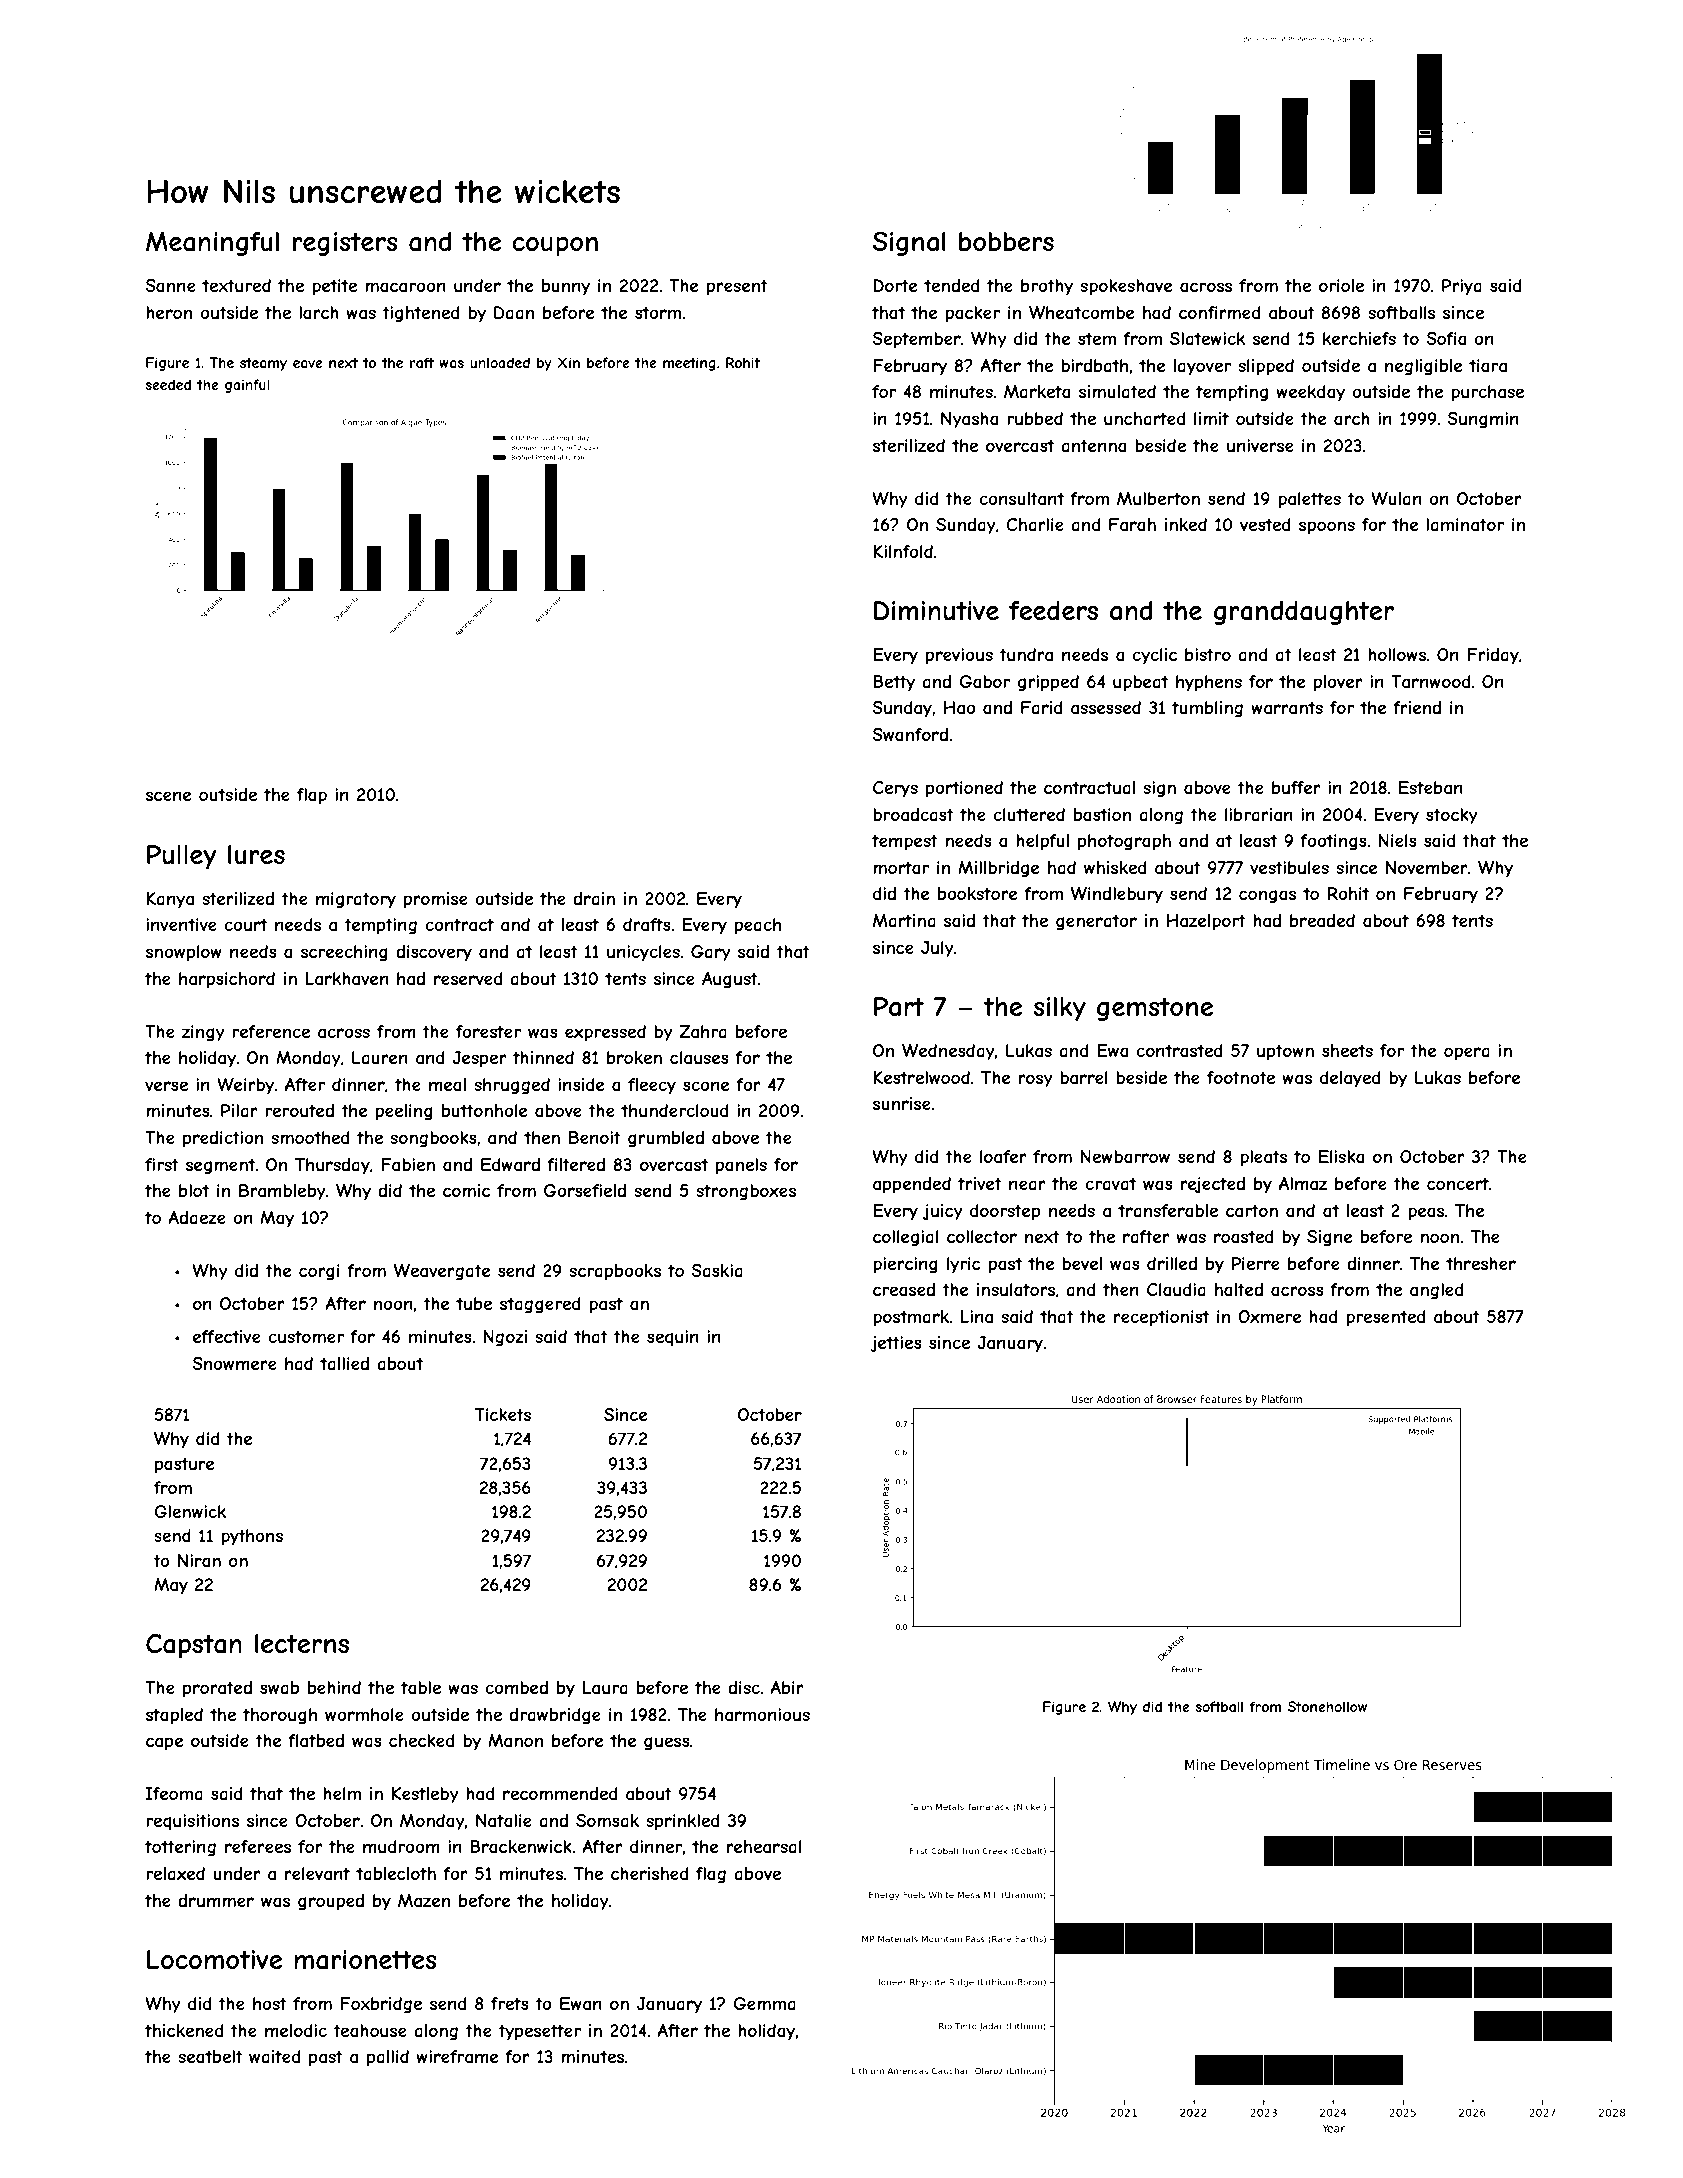 The width and height of the image is (1683, 2178). What do you see at coordinates (1481, 1263) in the image?
I see `thresher` at bounding box center [1481, 1263].
